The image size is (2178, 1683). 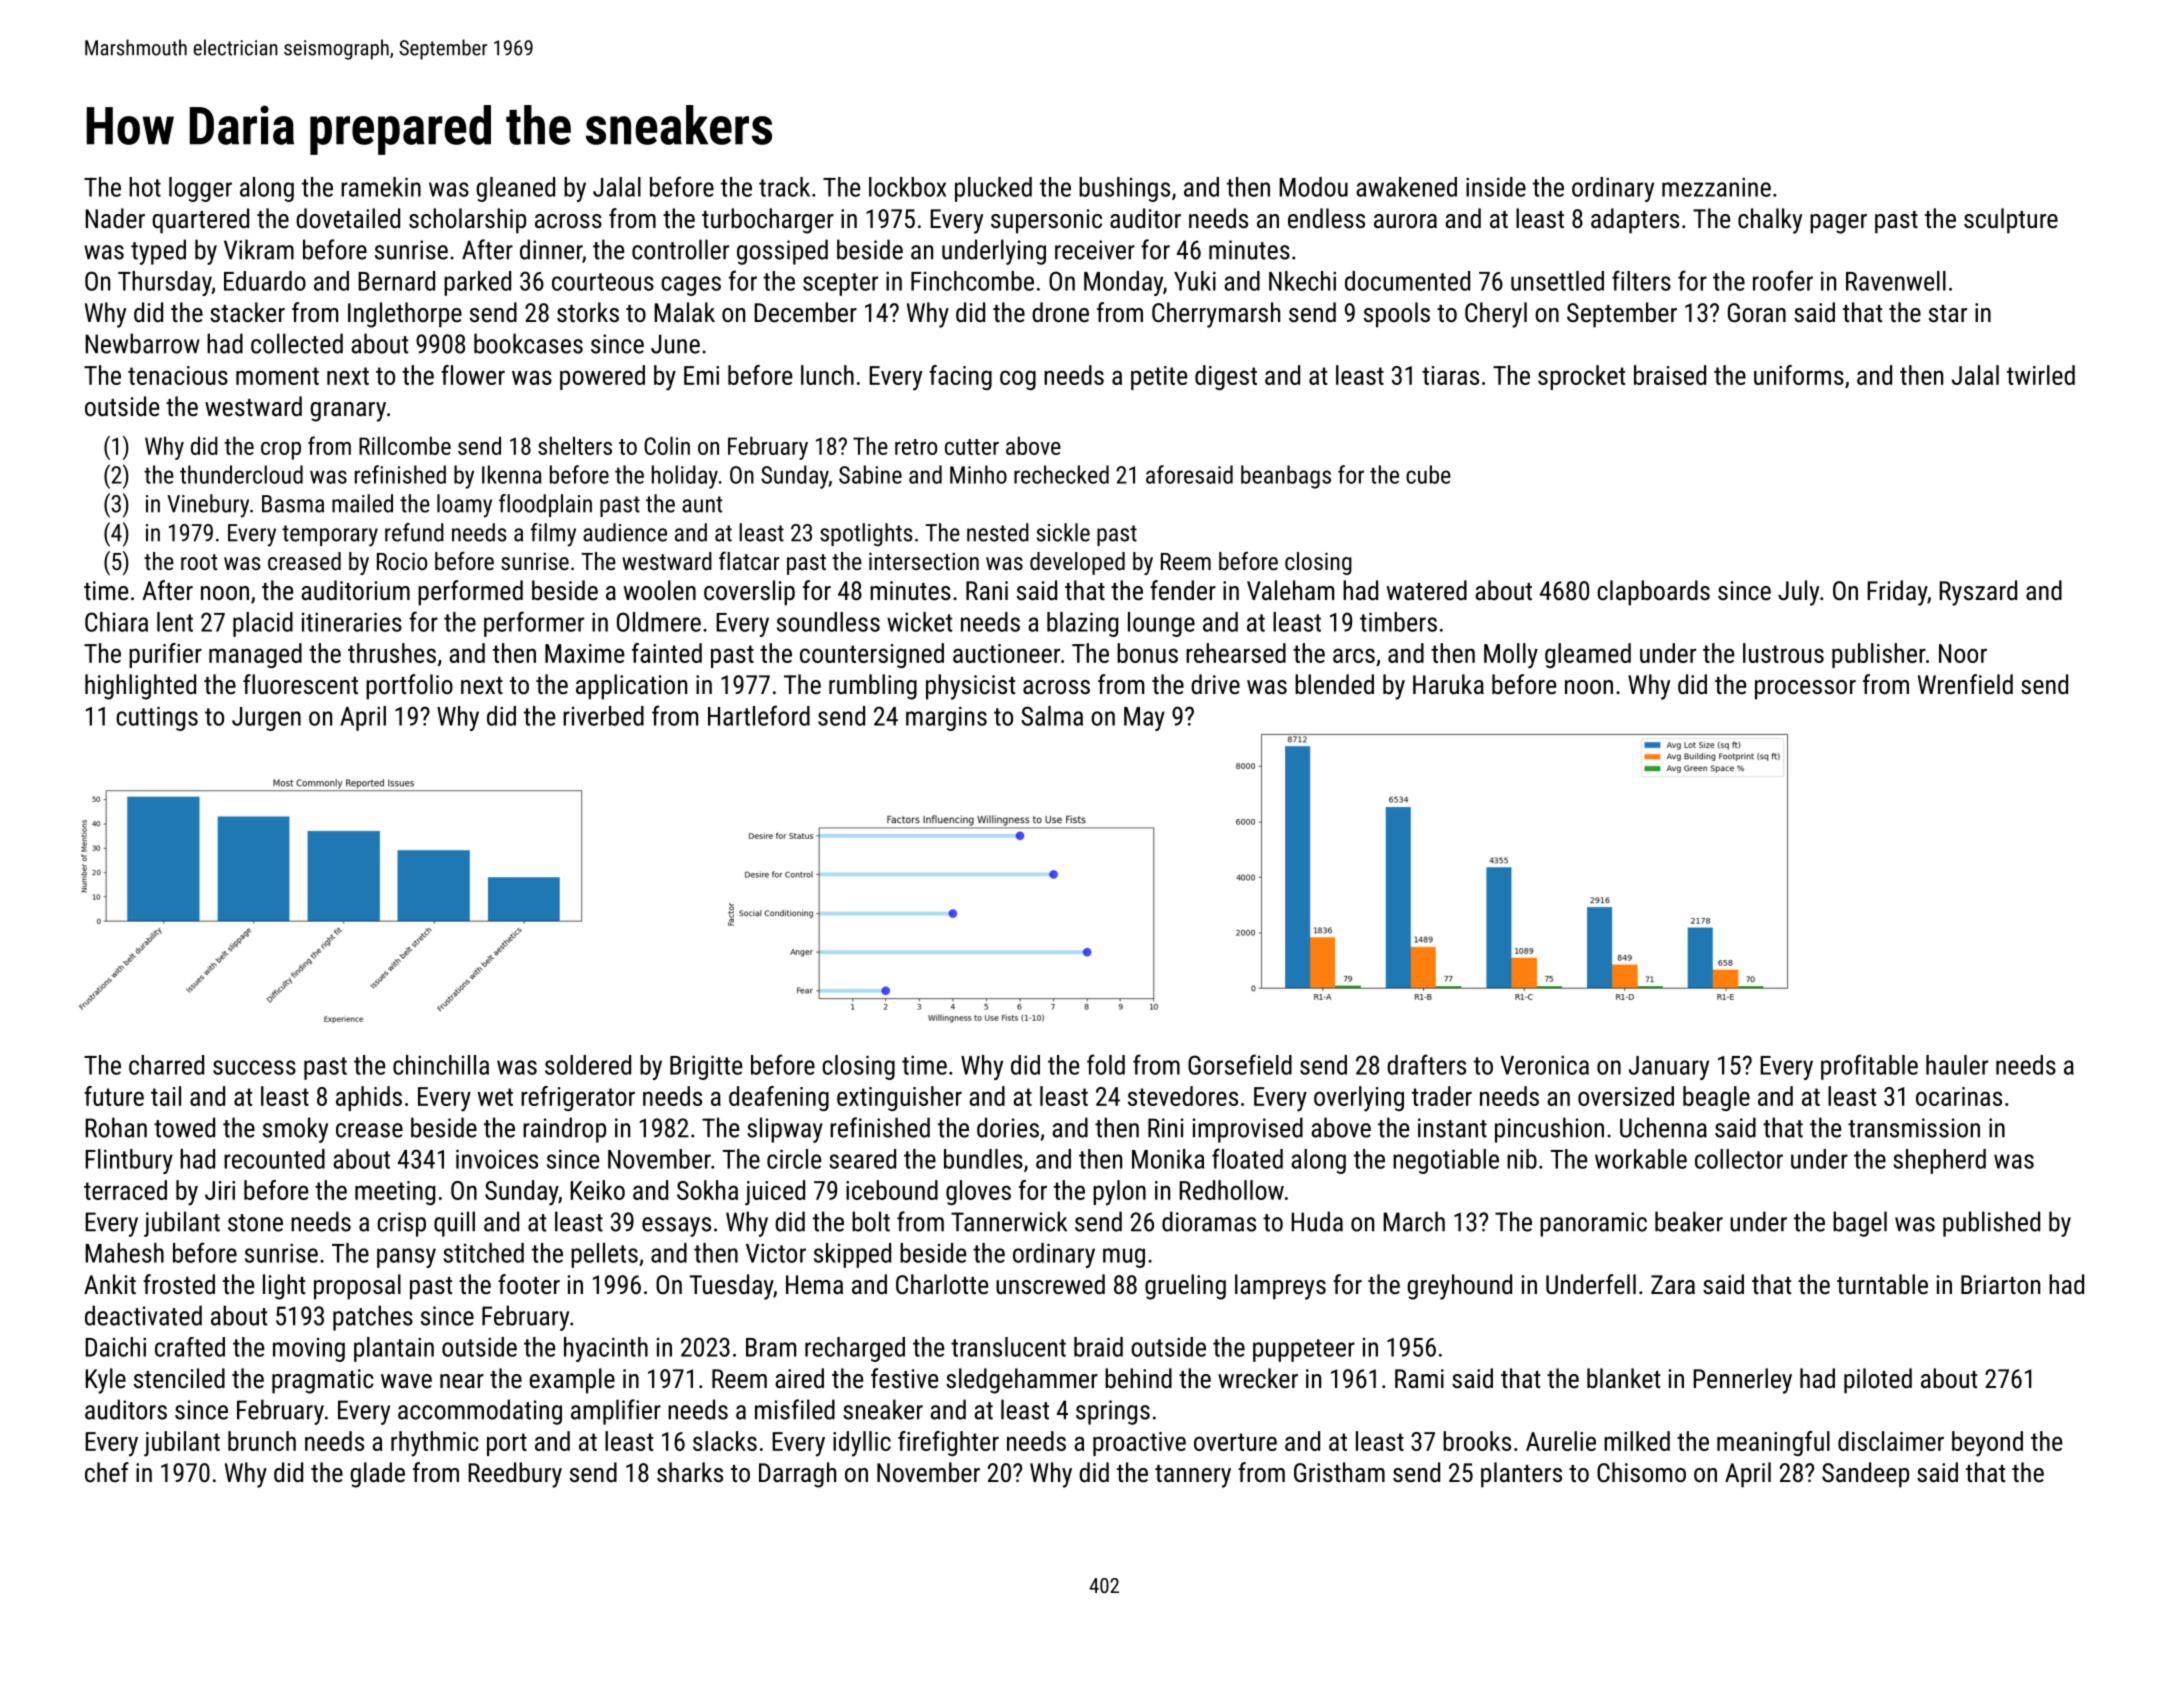 I want to click on terraced, so click(x=125, y=1190).
